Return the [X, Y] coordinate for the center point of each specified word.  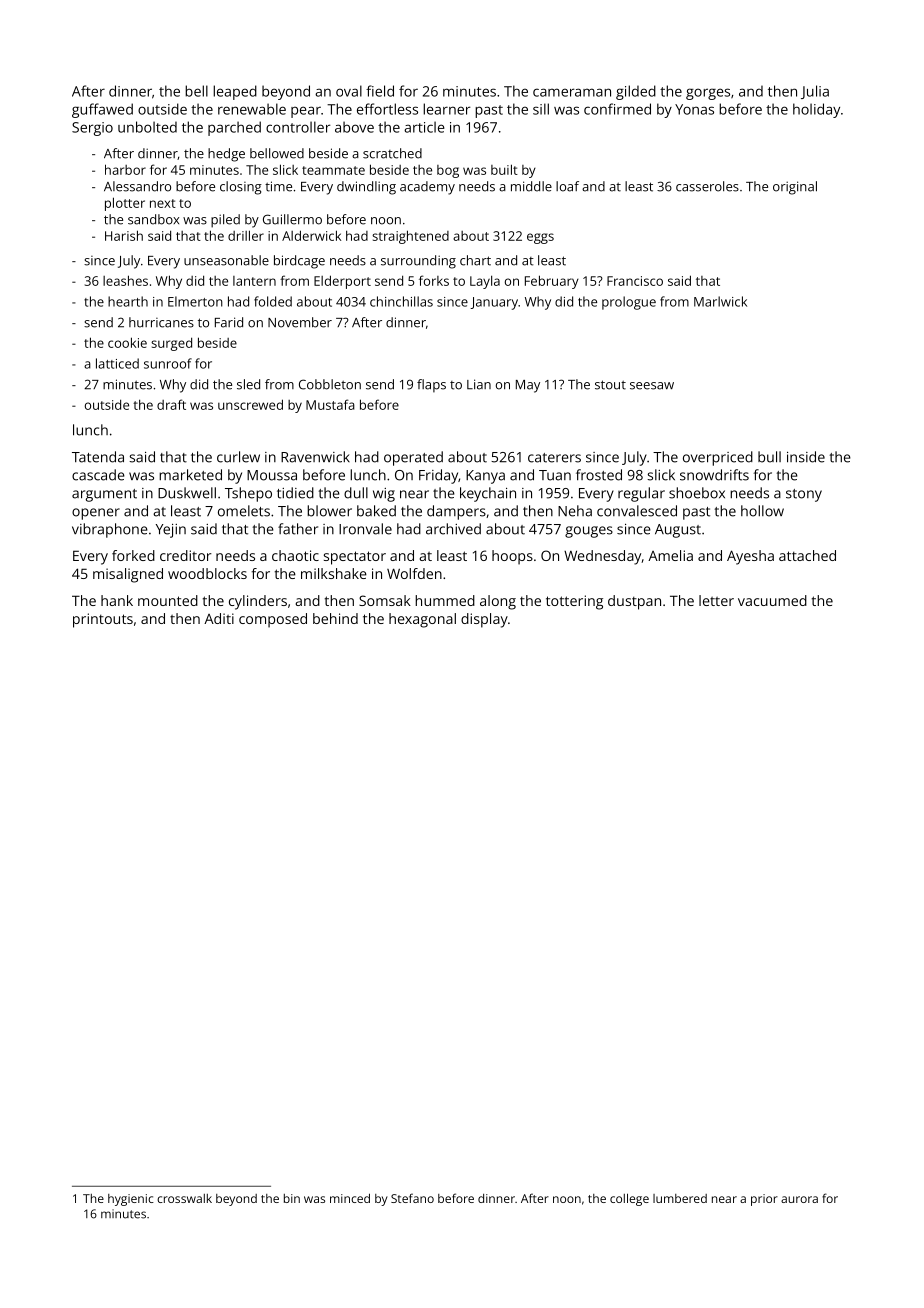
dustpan [634, 602]
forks [434, 280]
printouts [103, 620]
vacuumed [772, 600]
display [484, 620]
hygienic [131, 1200]
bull [769, 457]
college [629, 1199]
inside [806, 457]
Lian [479, 384]
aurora [799, 1199]
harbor [125, 169]
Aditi [219, 618]
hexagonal [422, 620]
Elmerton [195, 301]
